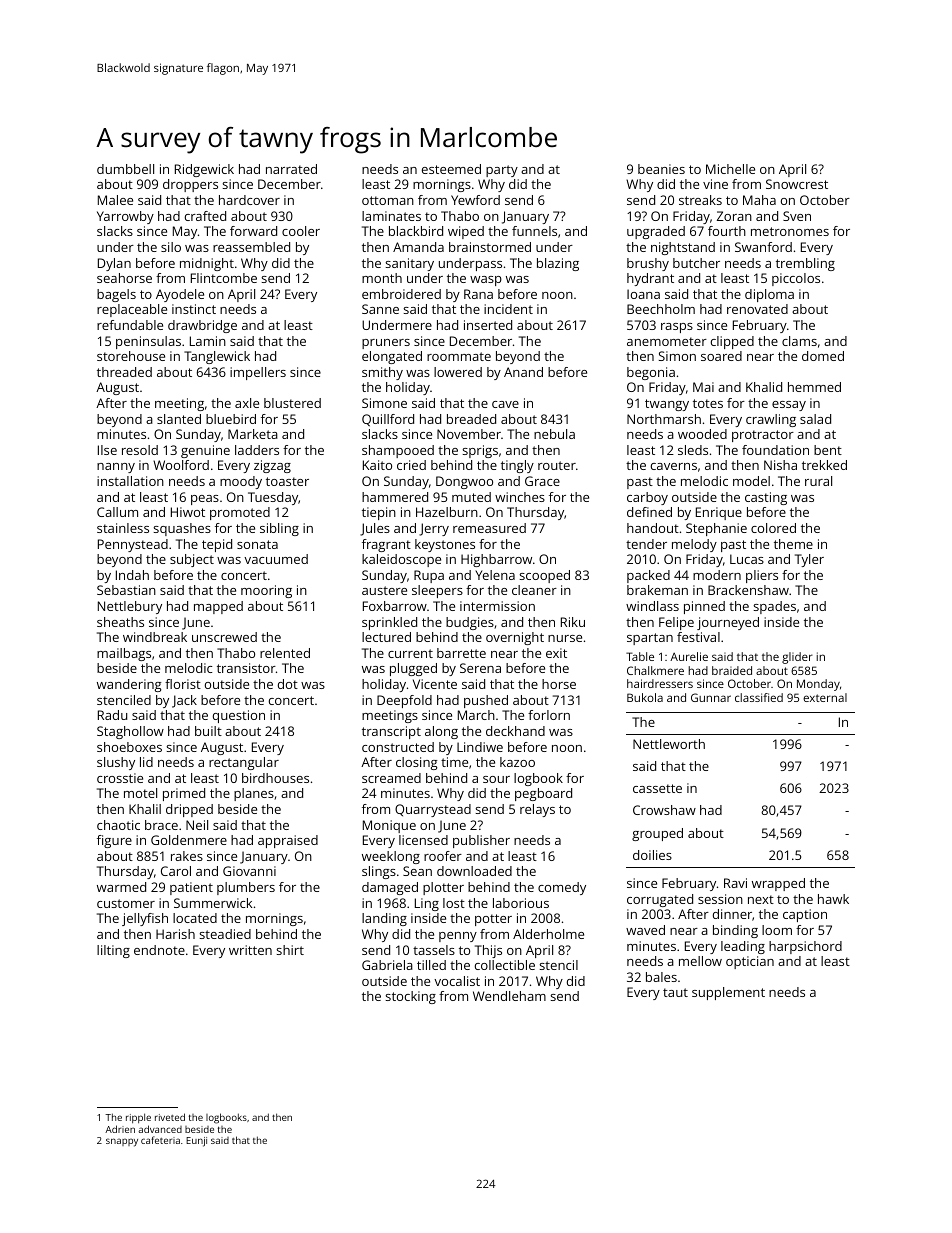  Describe the element at coordinates (288, 684) in the page. I see `dot` at that location.
